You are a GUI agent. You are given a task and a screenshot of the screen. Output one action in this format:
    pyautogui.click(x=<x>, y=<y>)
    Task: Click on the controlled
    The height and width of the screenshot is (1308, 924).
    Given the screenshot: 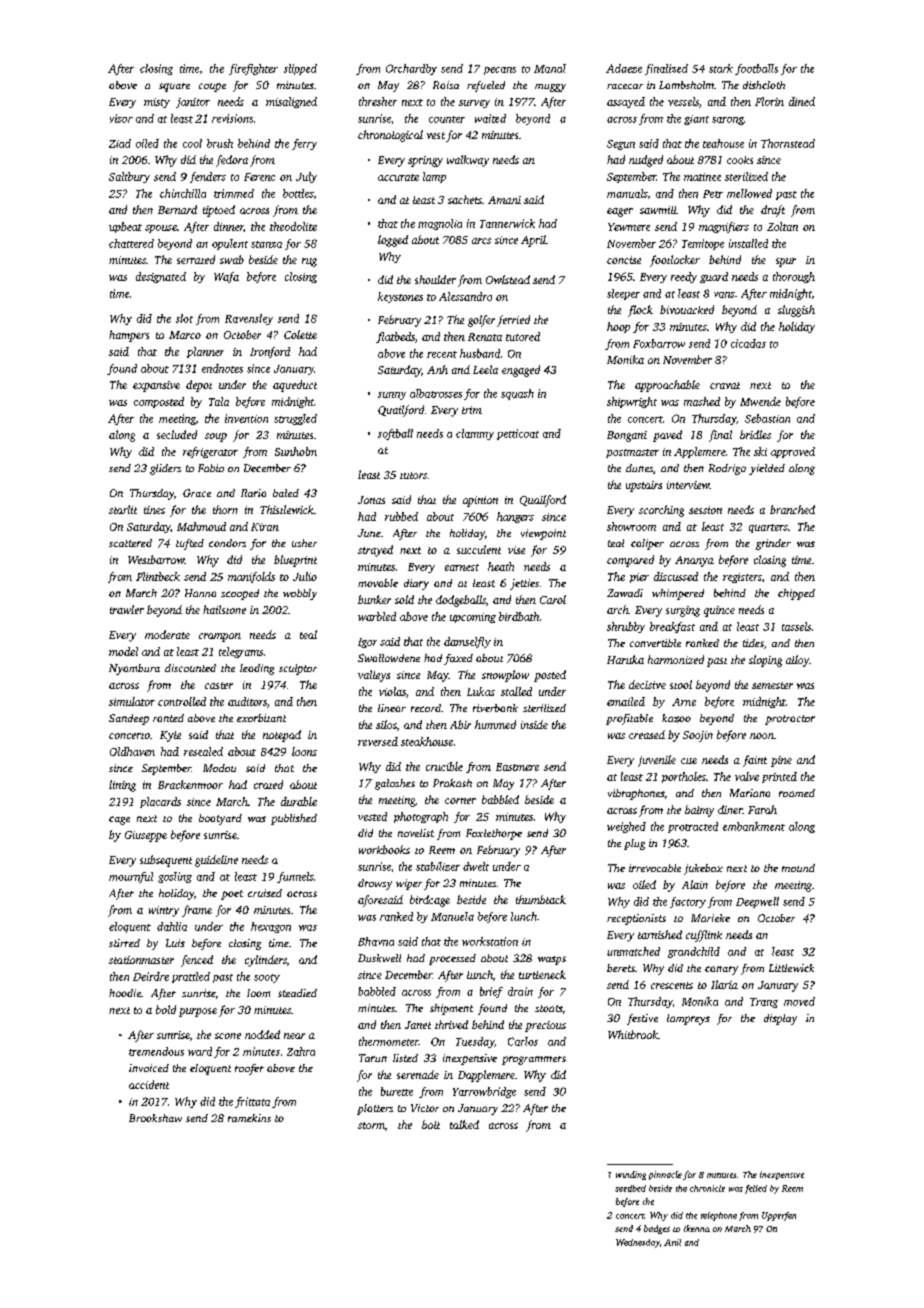 What is the action you would take?
    pyautogui.click(x=182, y=701)
